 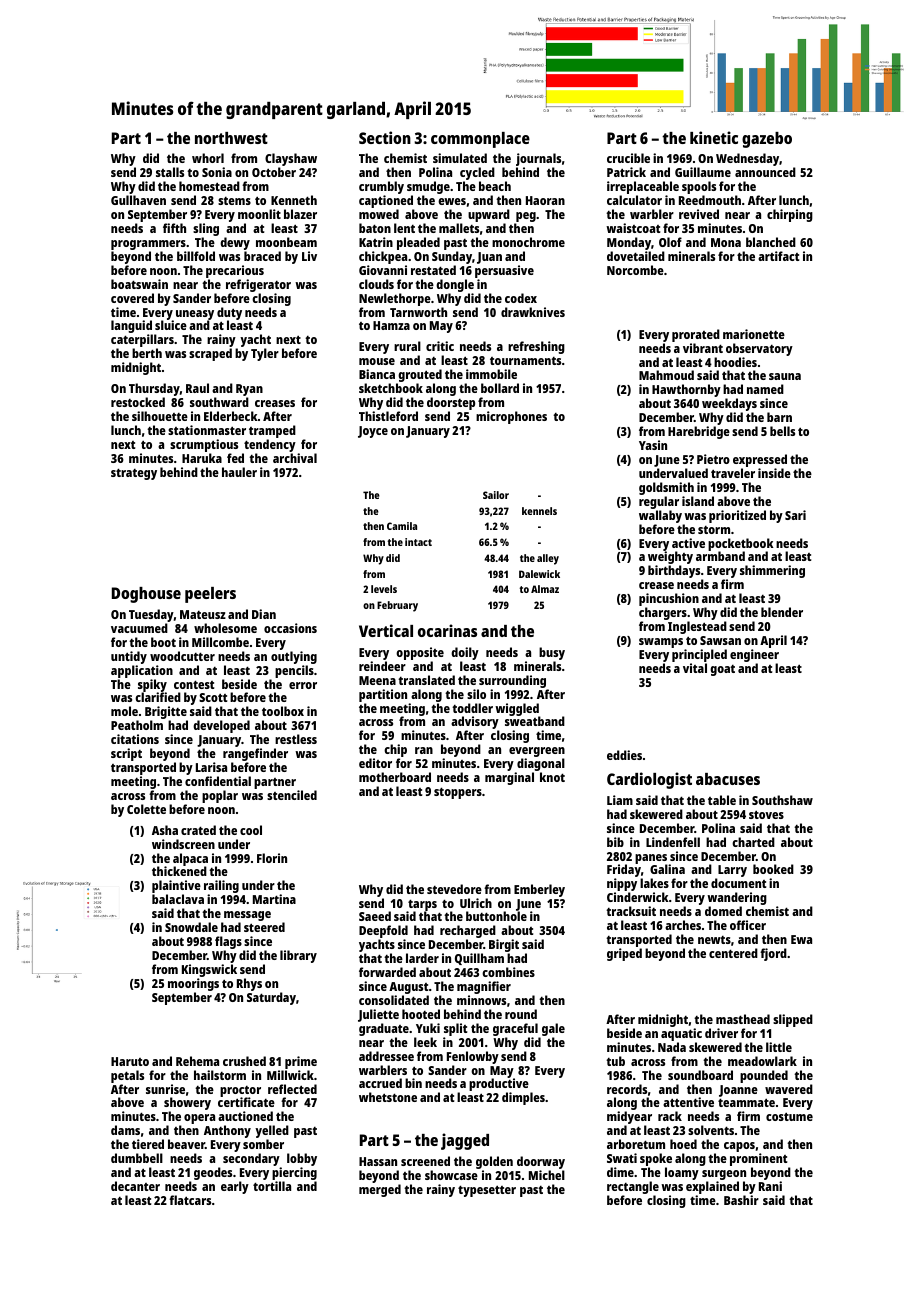 What do you see at coordinates (649, 780) in the screenshot?
I see `Cardiologist` at bounding box center [649, 780].
